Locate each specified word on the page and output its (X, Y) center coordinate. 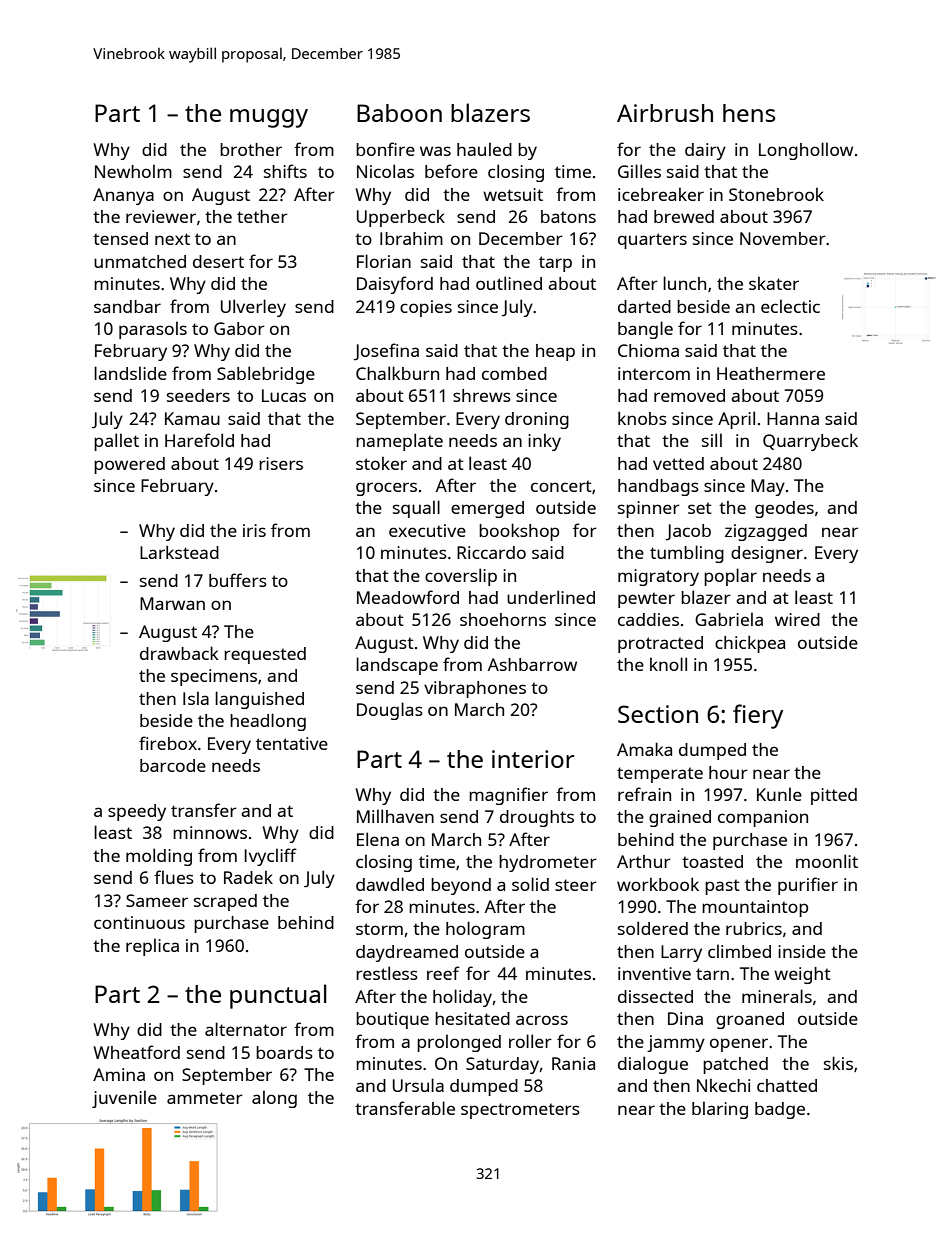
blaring (720, 1110)
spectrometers (520, 1111)
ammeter (205, 1098)
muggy (269, 118)
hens (749, 113)
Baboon (399, 113)
